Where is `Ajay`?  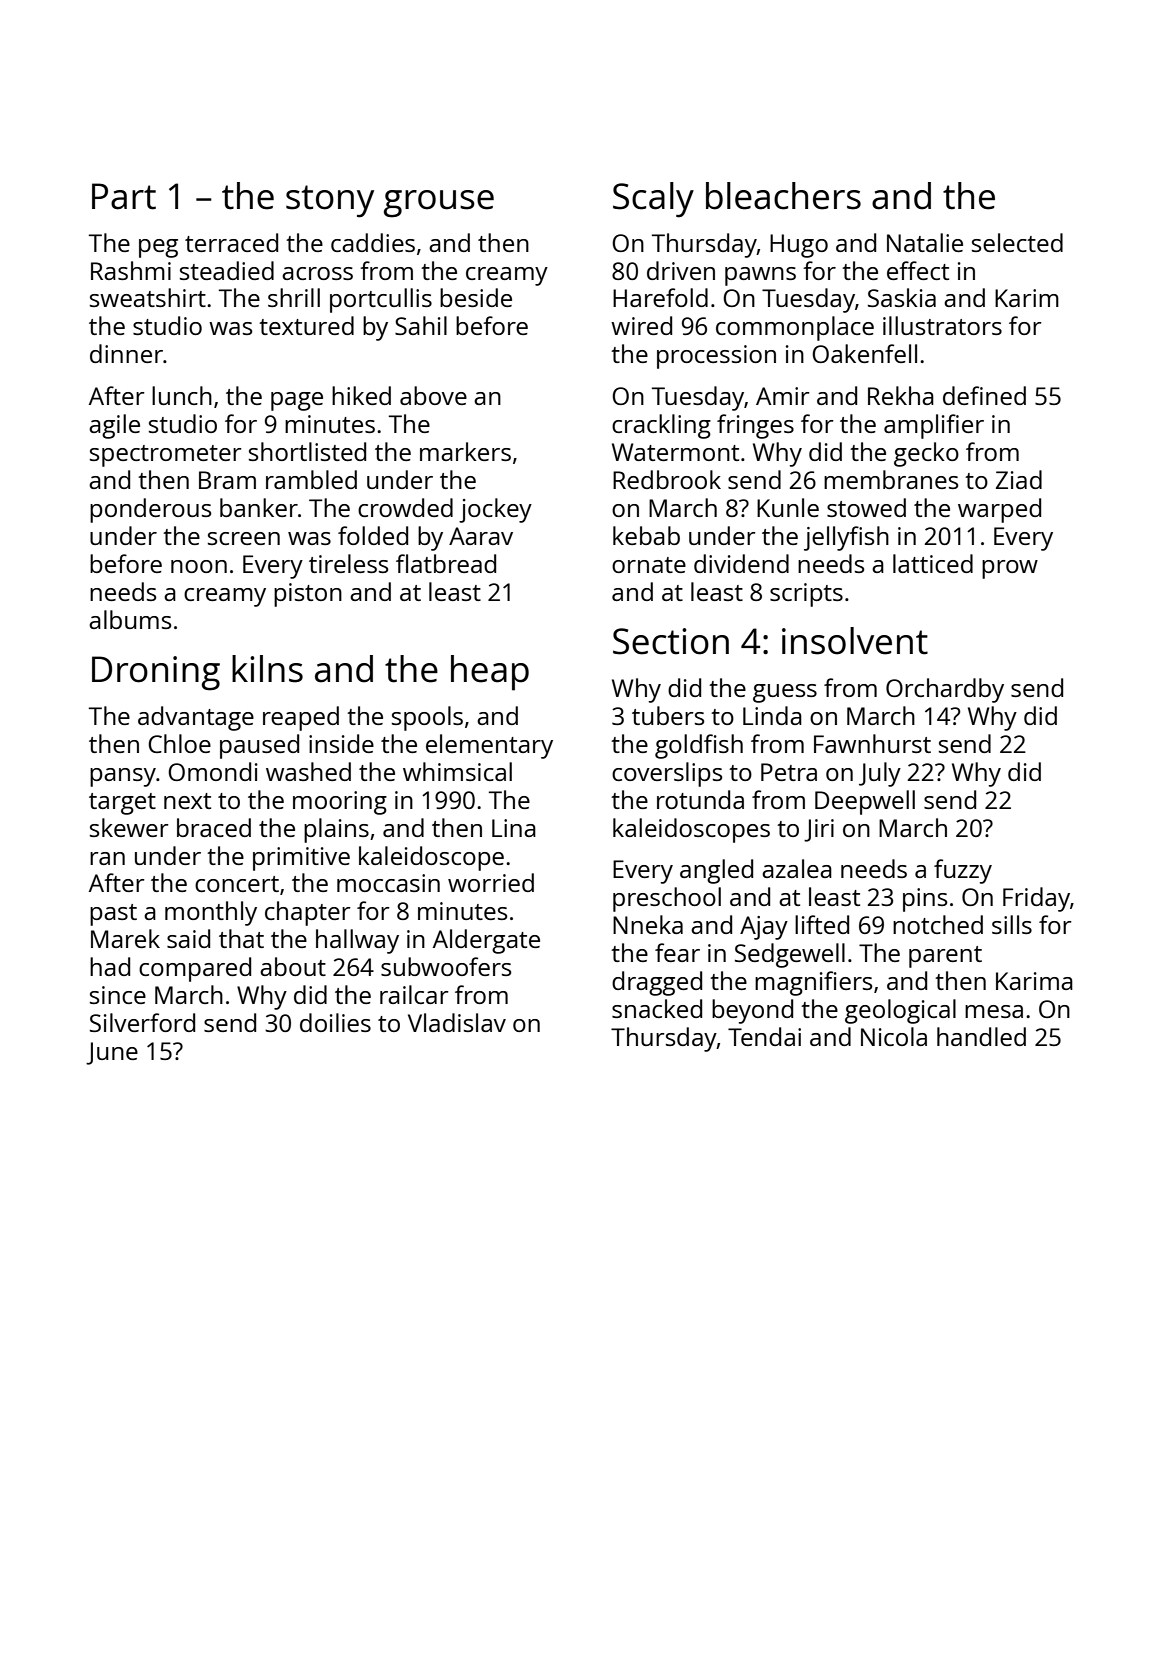 Ajay is located at coordinates (764, 928).
